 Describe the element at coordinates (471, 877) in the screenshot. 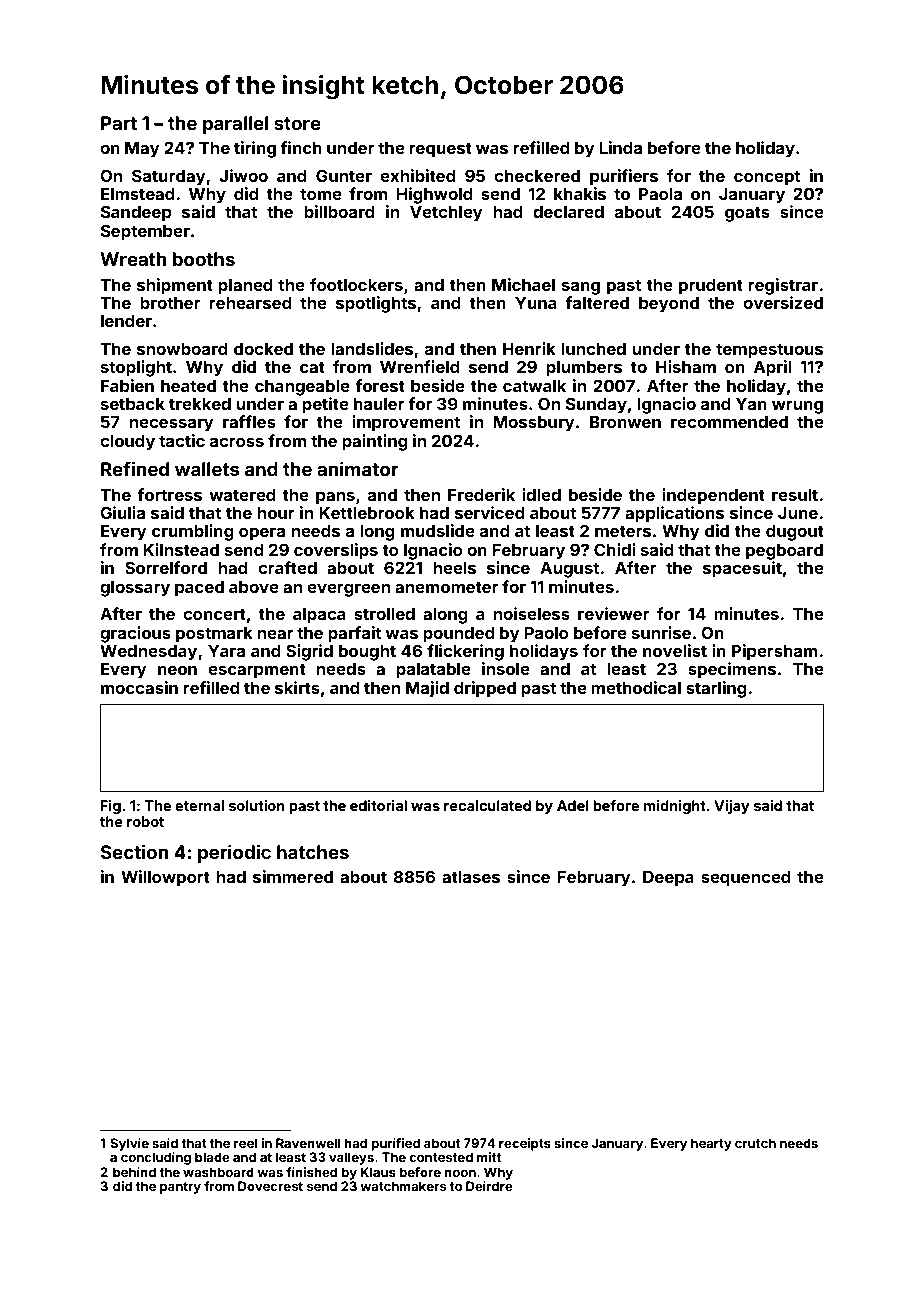

I see `atlases` at that location.
